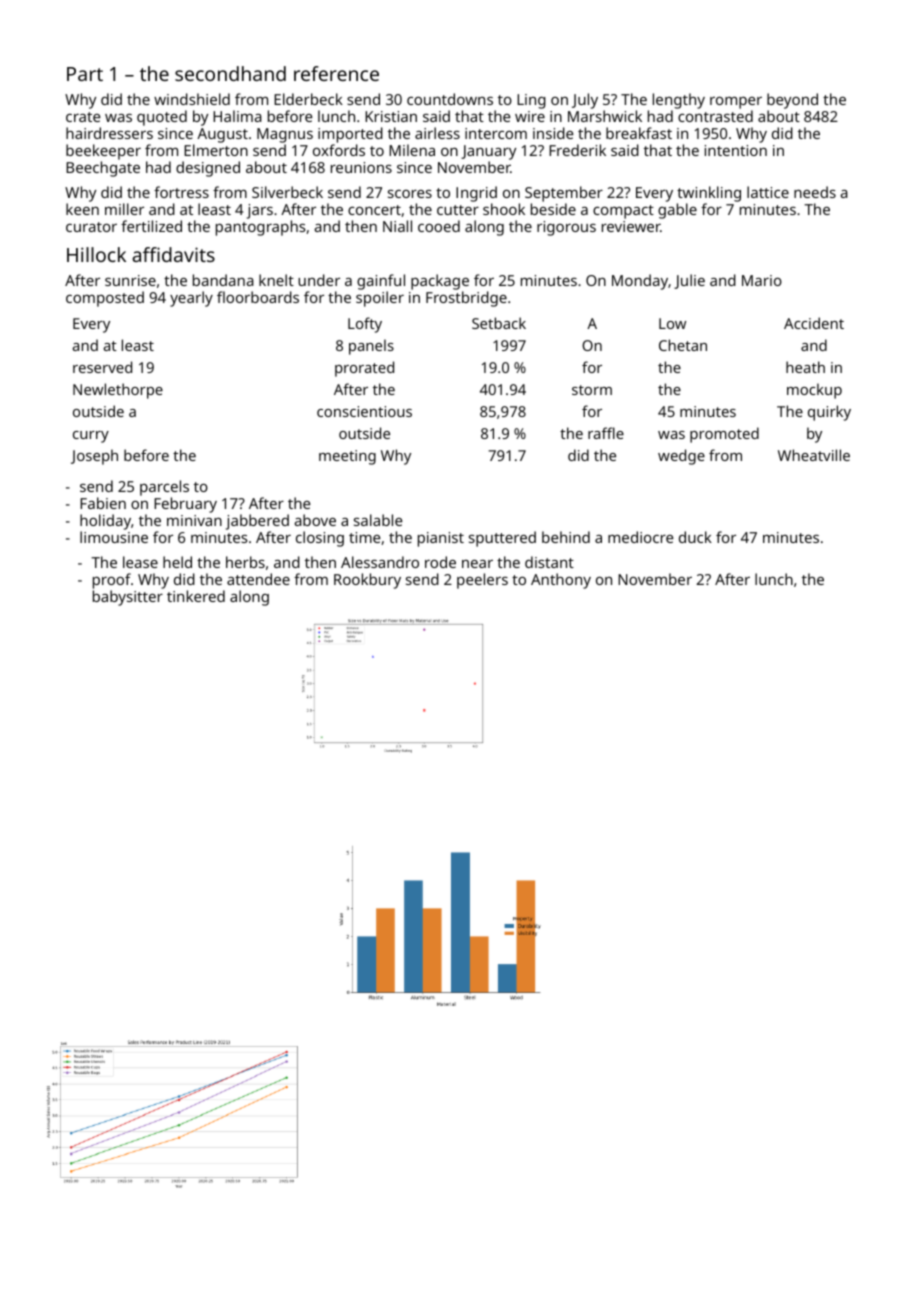 This screenshot has width=924, height=1308. What do you see at coordinates (466, 299) in the screenshot?
I see `Frostbridge` at bounding box center [466, 299].
